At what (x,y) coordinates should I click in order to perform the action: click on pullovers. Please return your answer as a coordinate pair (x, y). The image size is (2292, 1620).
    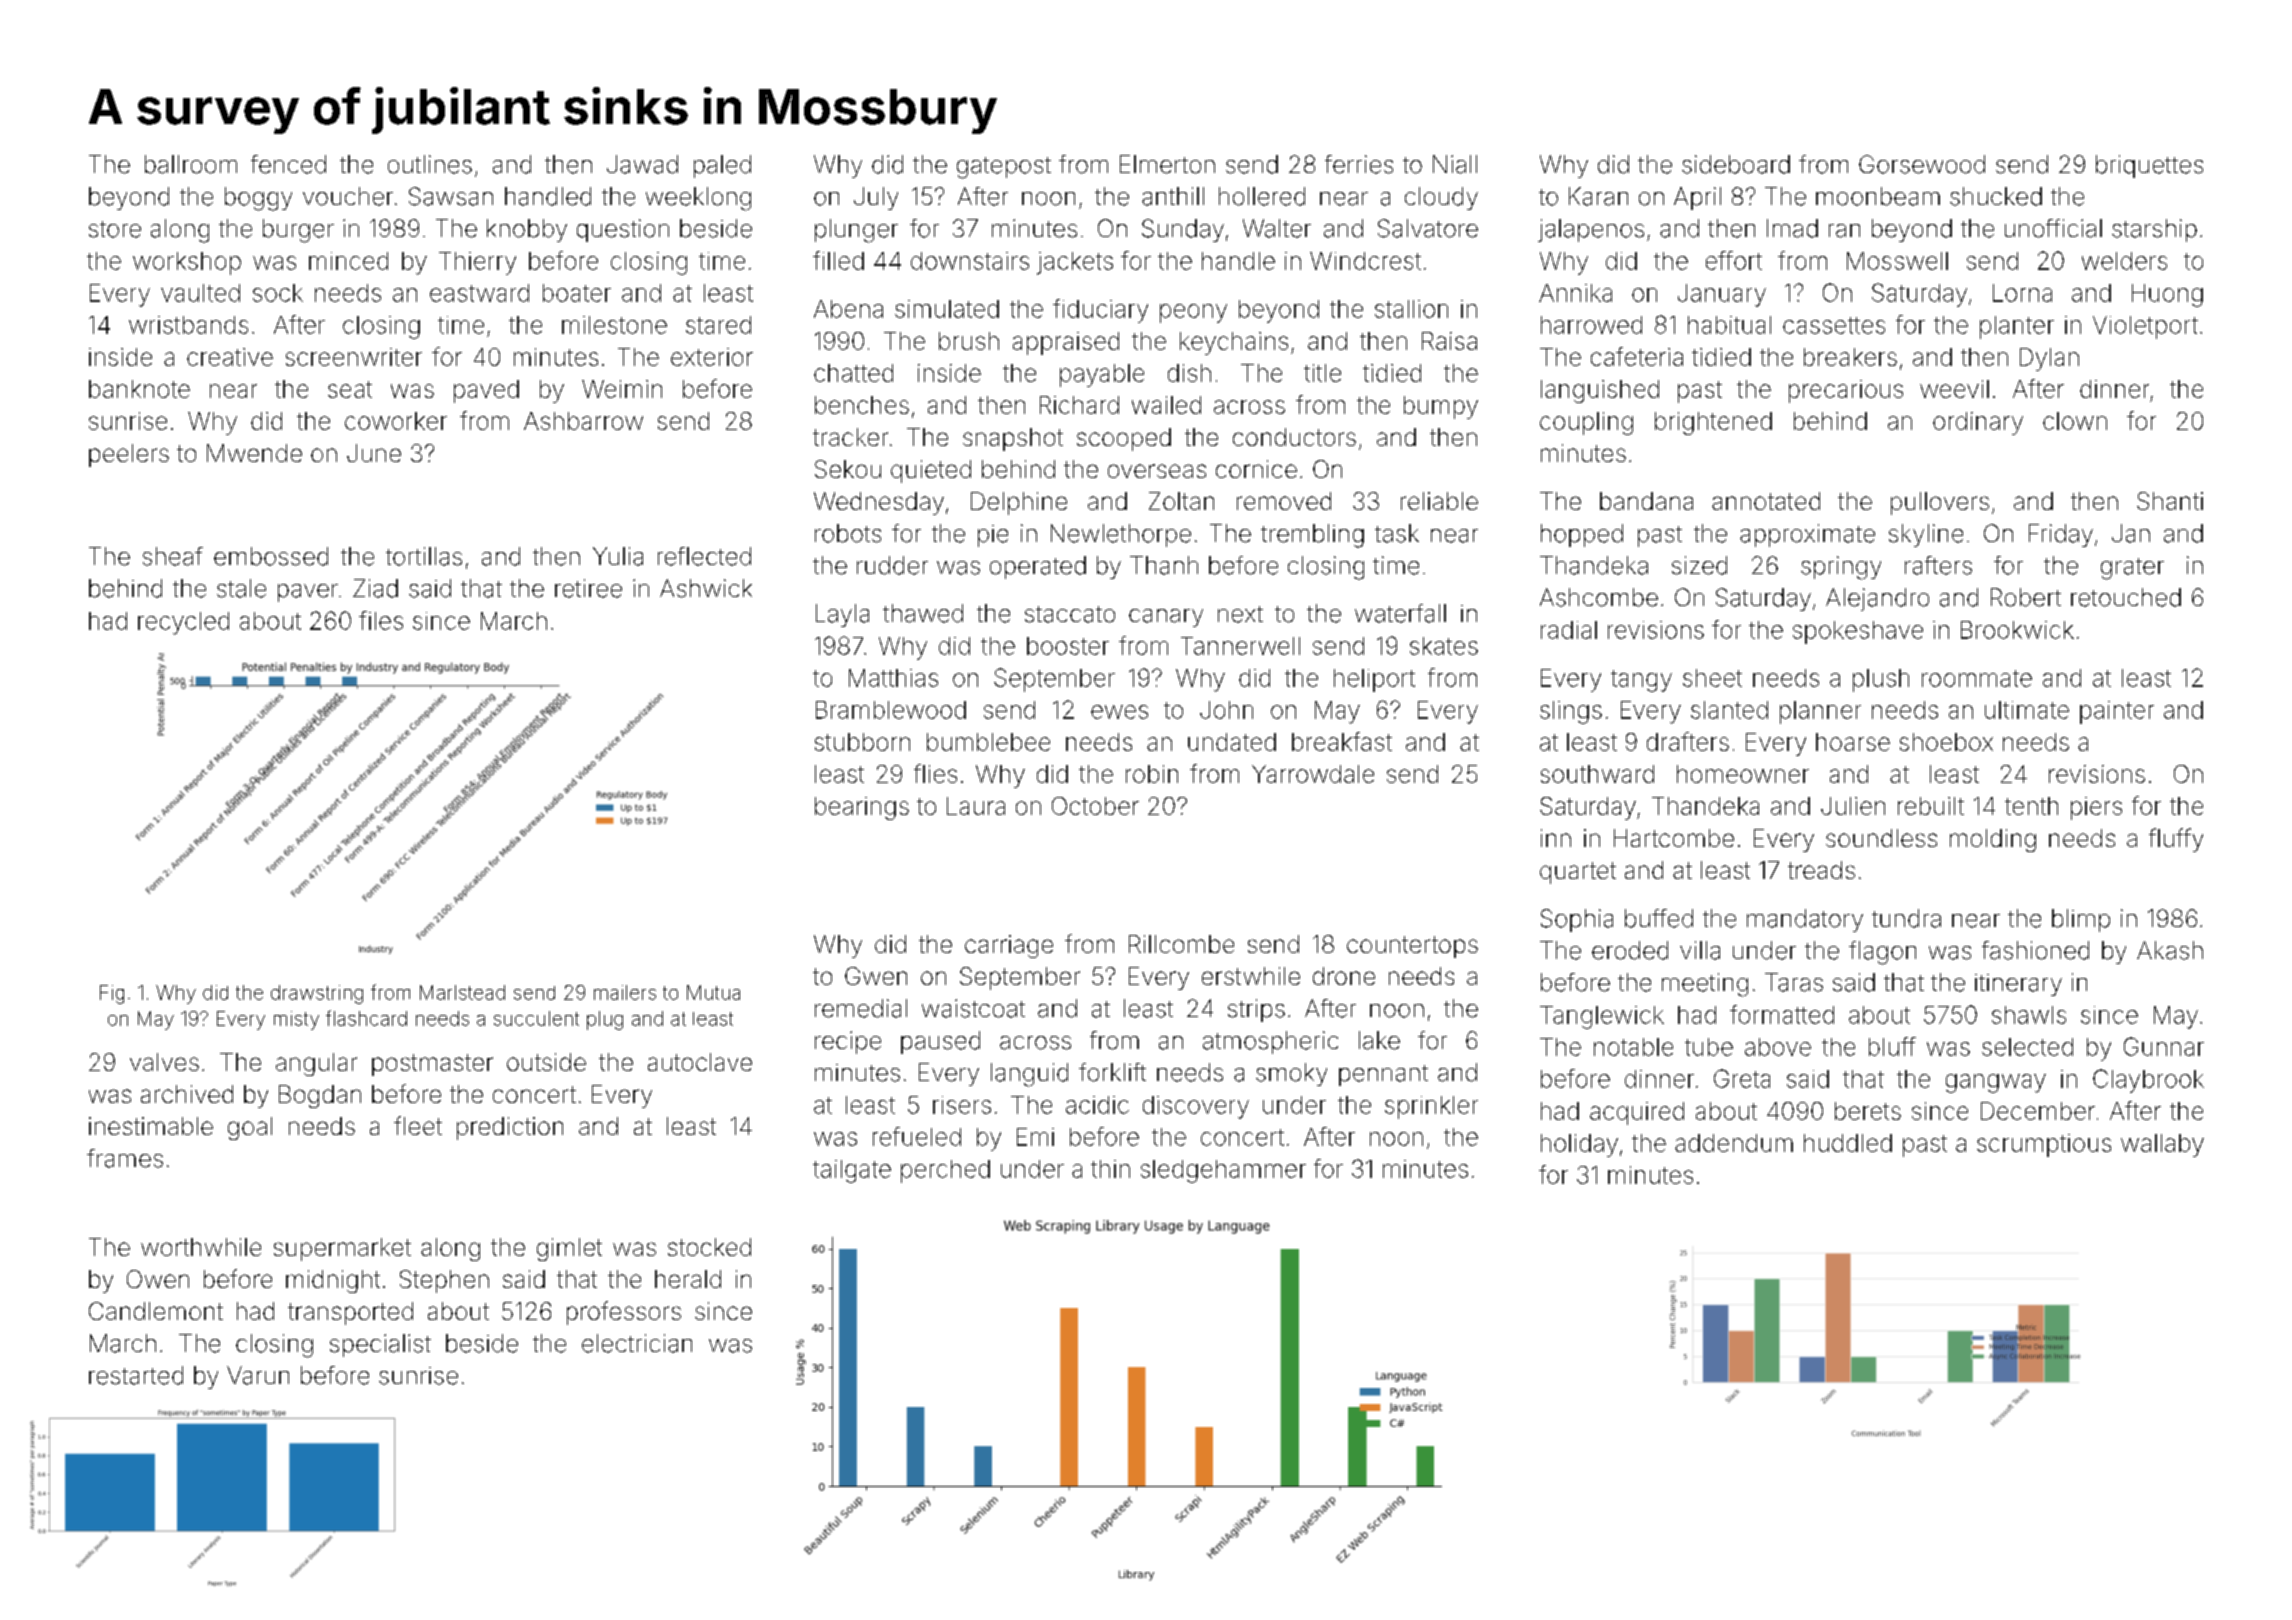
    Looking at the image, I should click on (1940, 503).
